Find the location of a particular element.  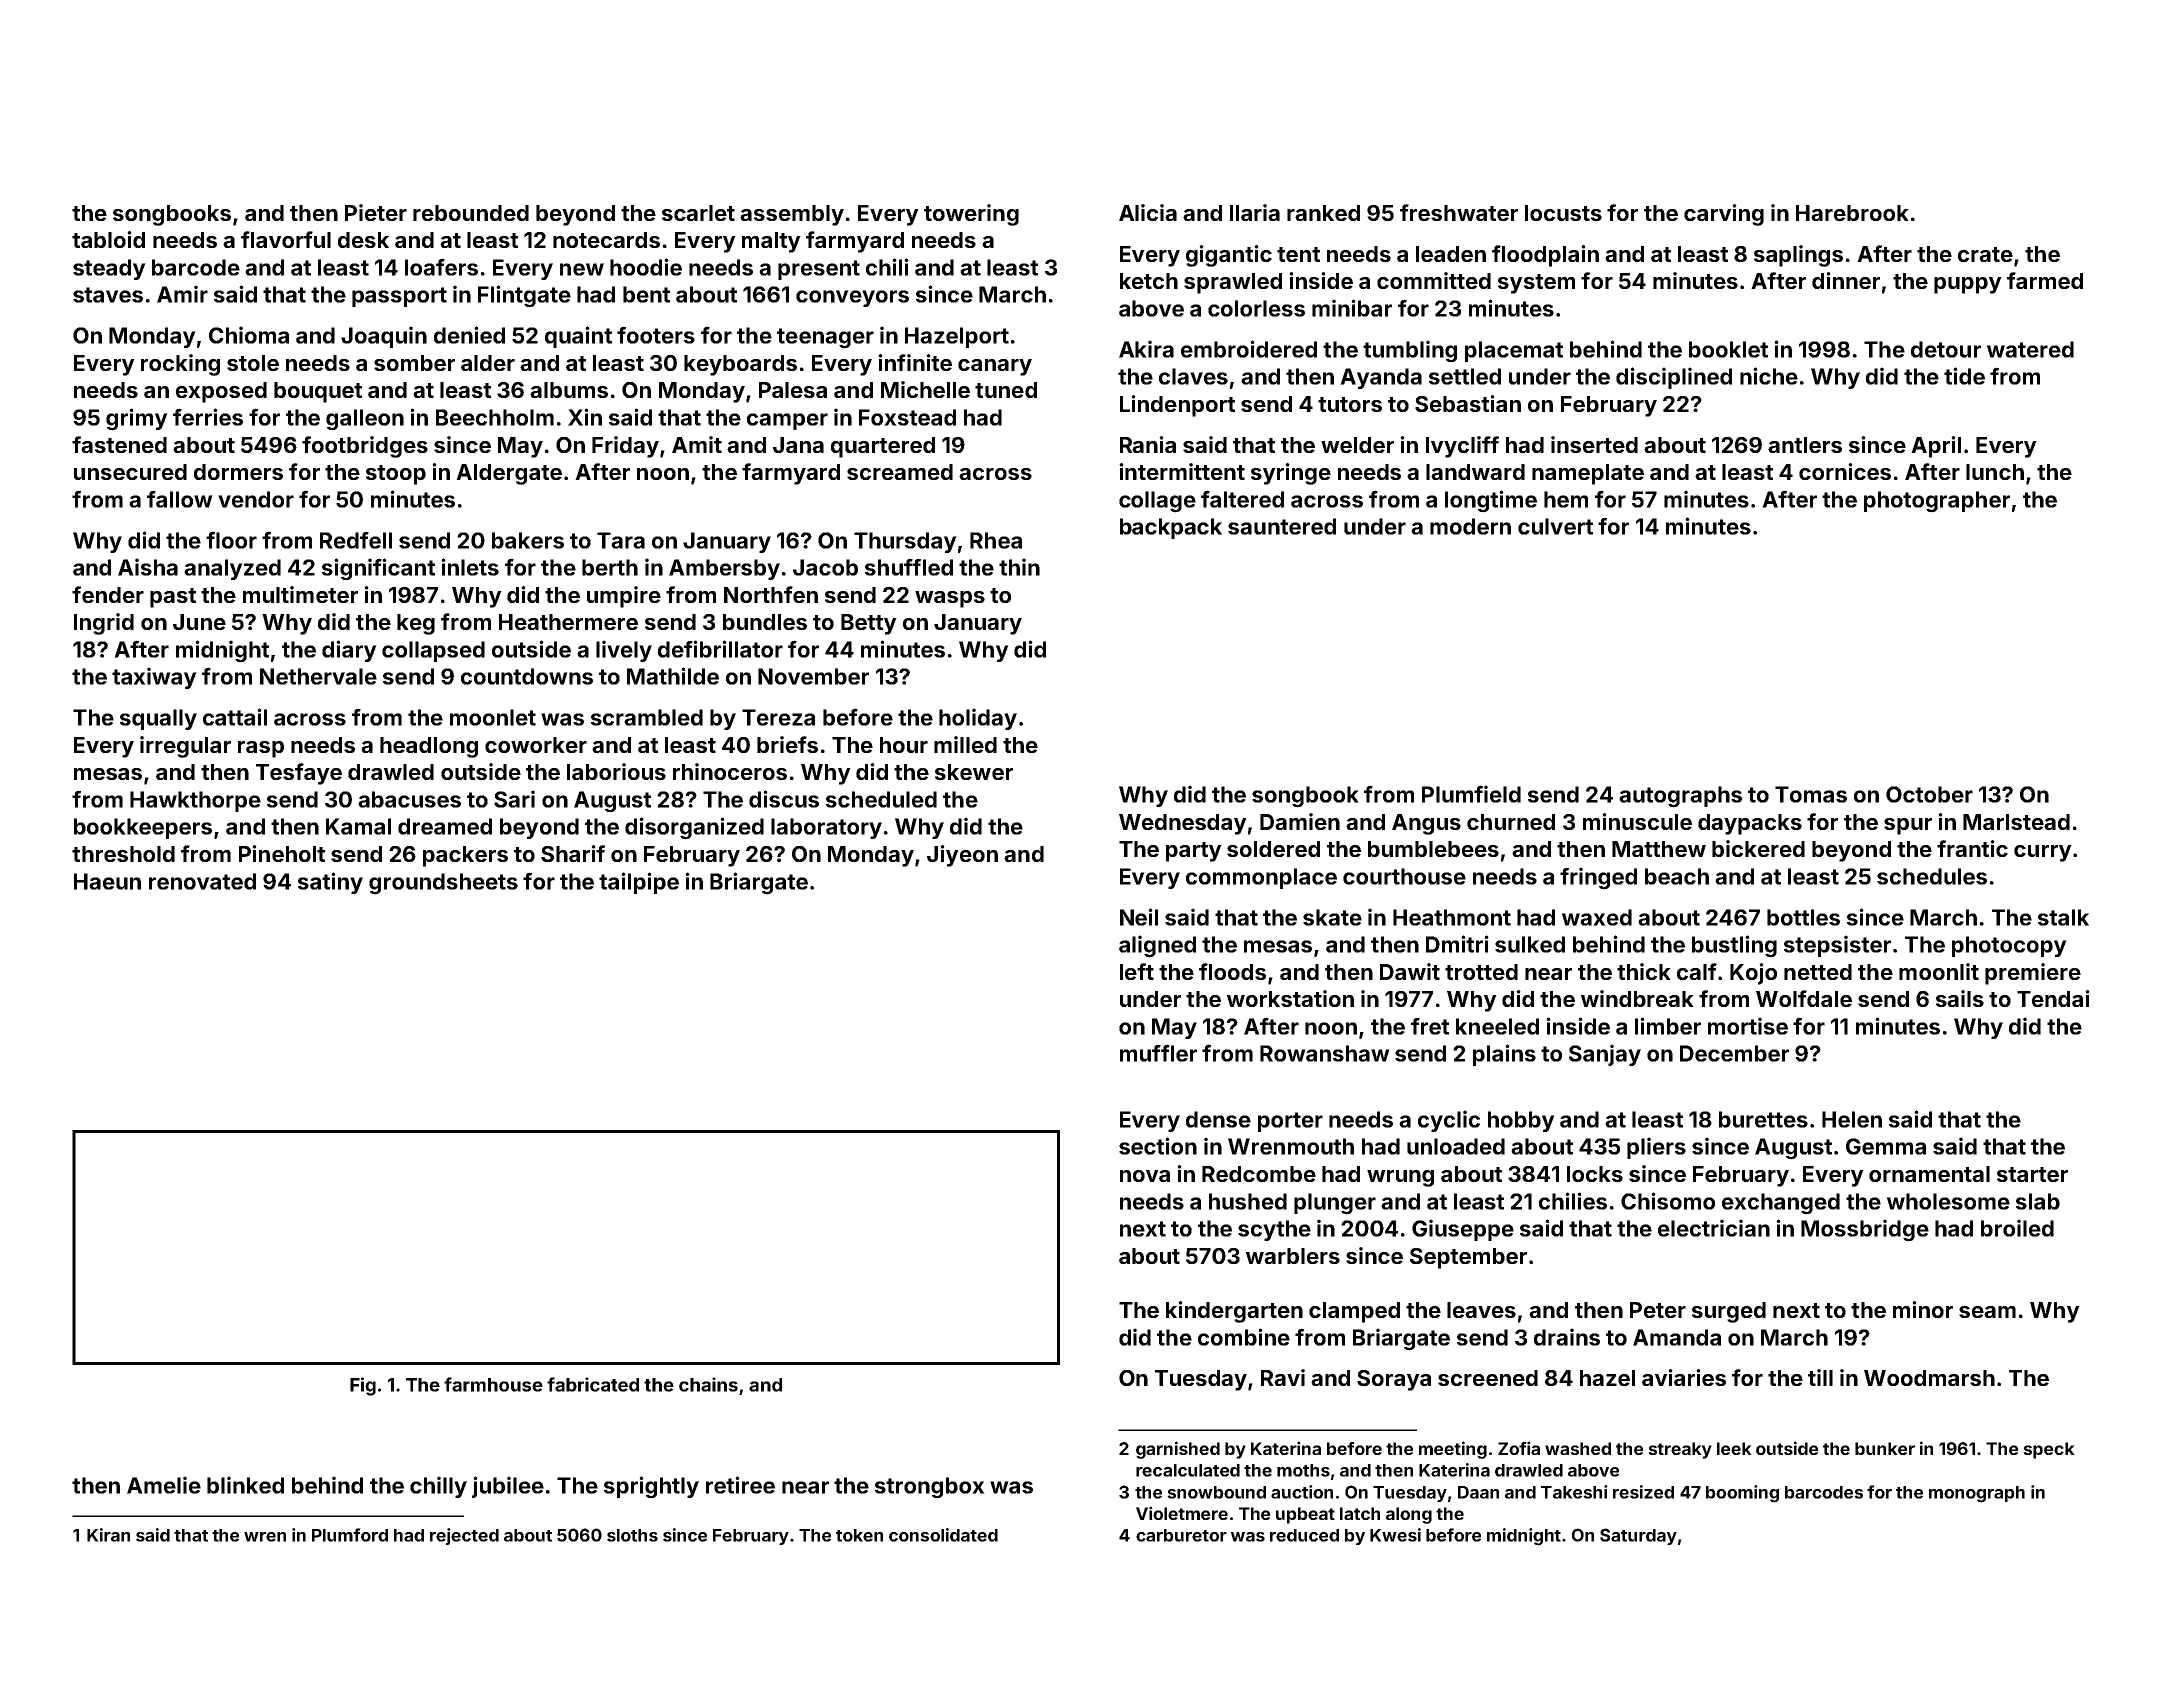

groundsheets is located at coordinates (443, 884).
